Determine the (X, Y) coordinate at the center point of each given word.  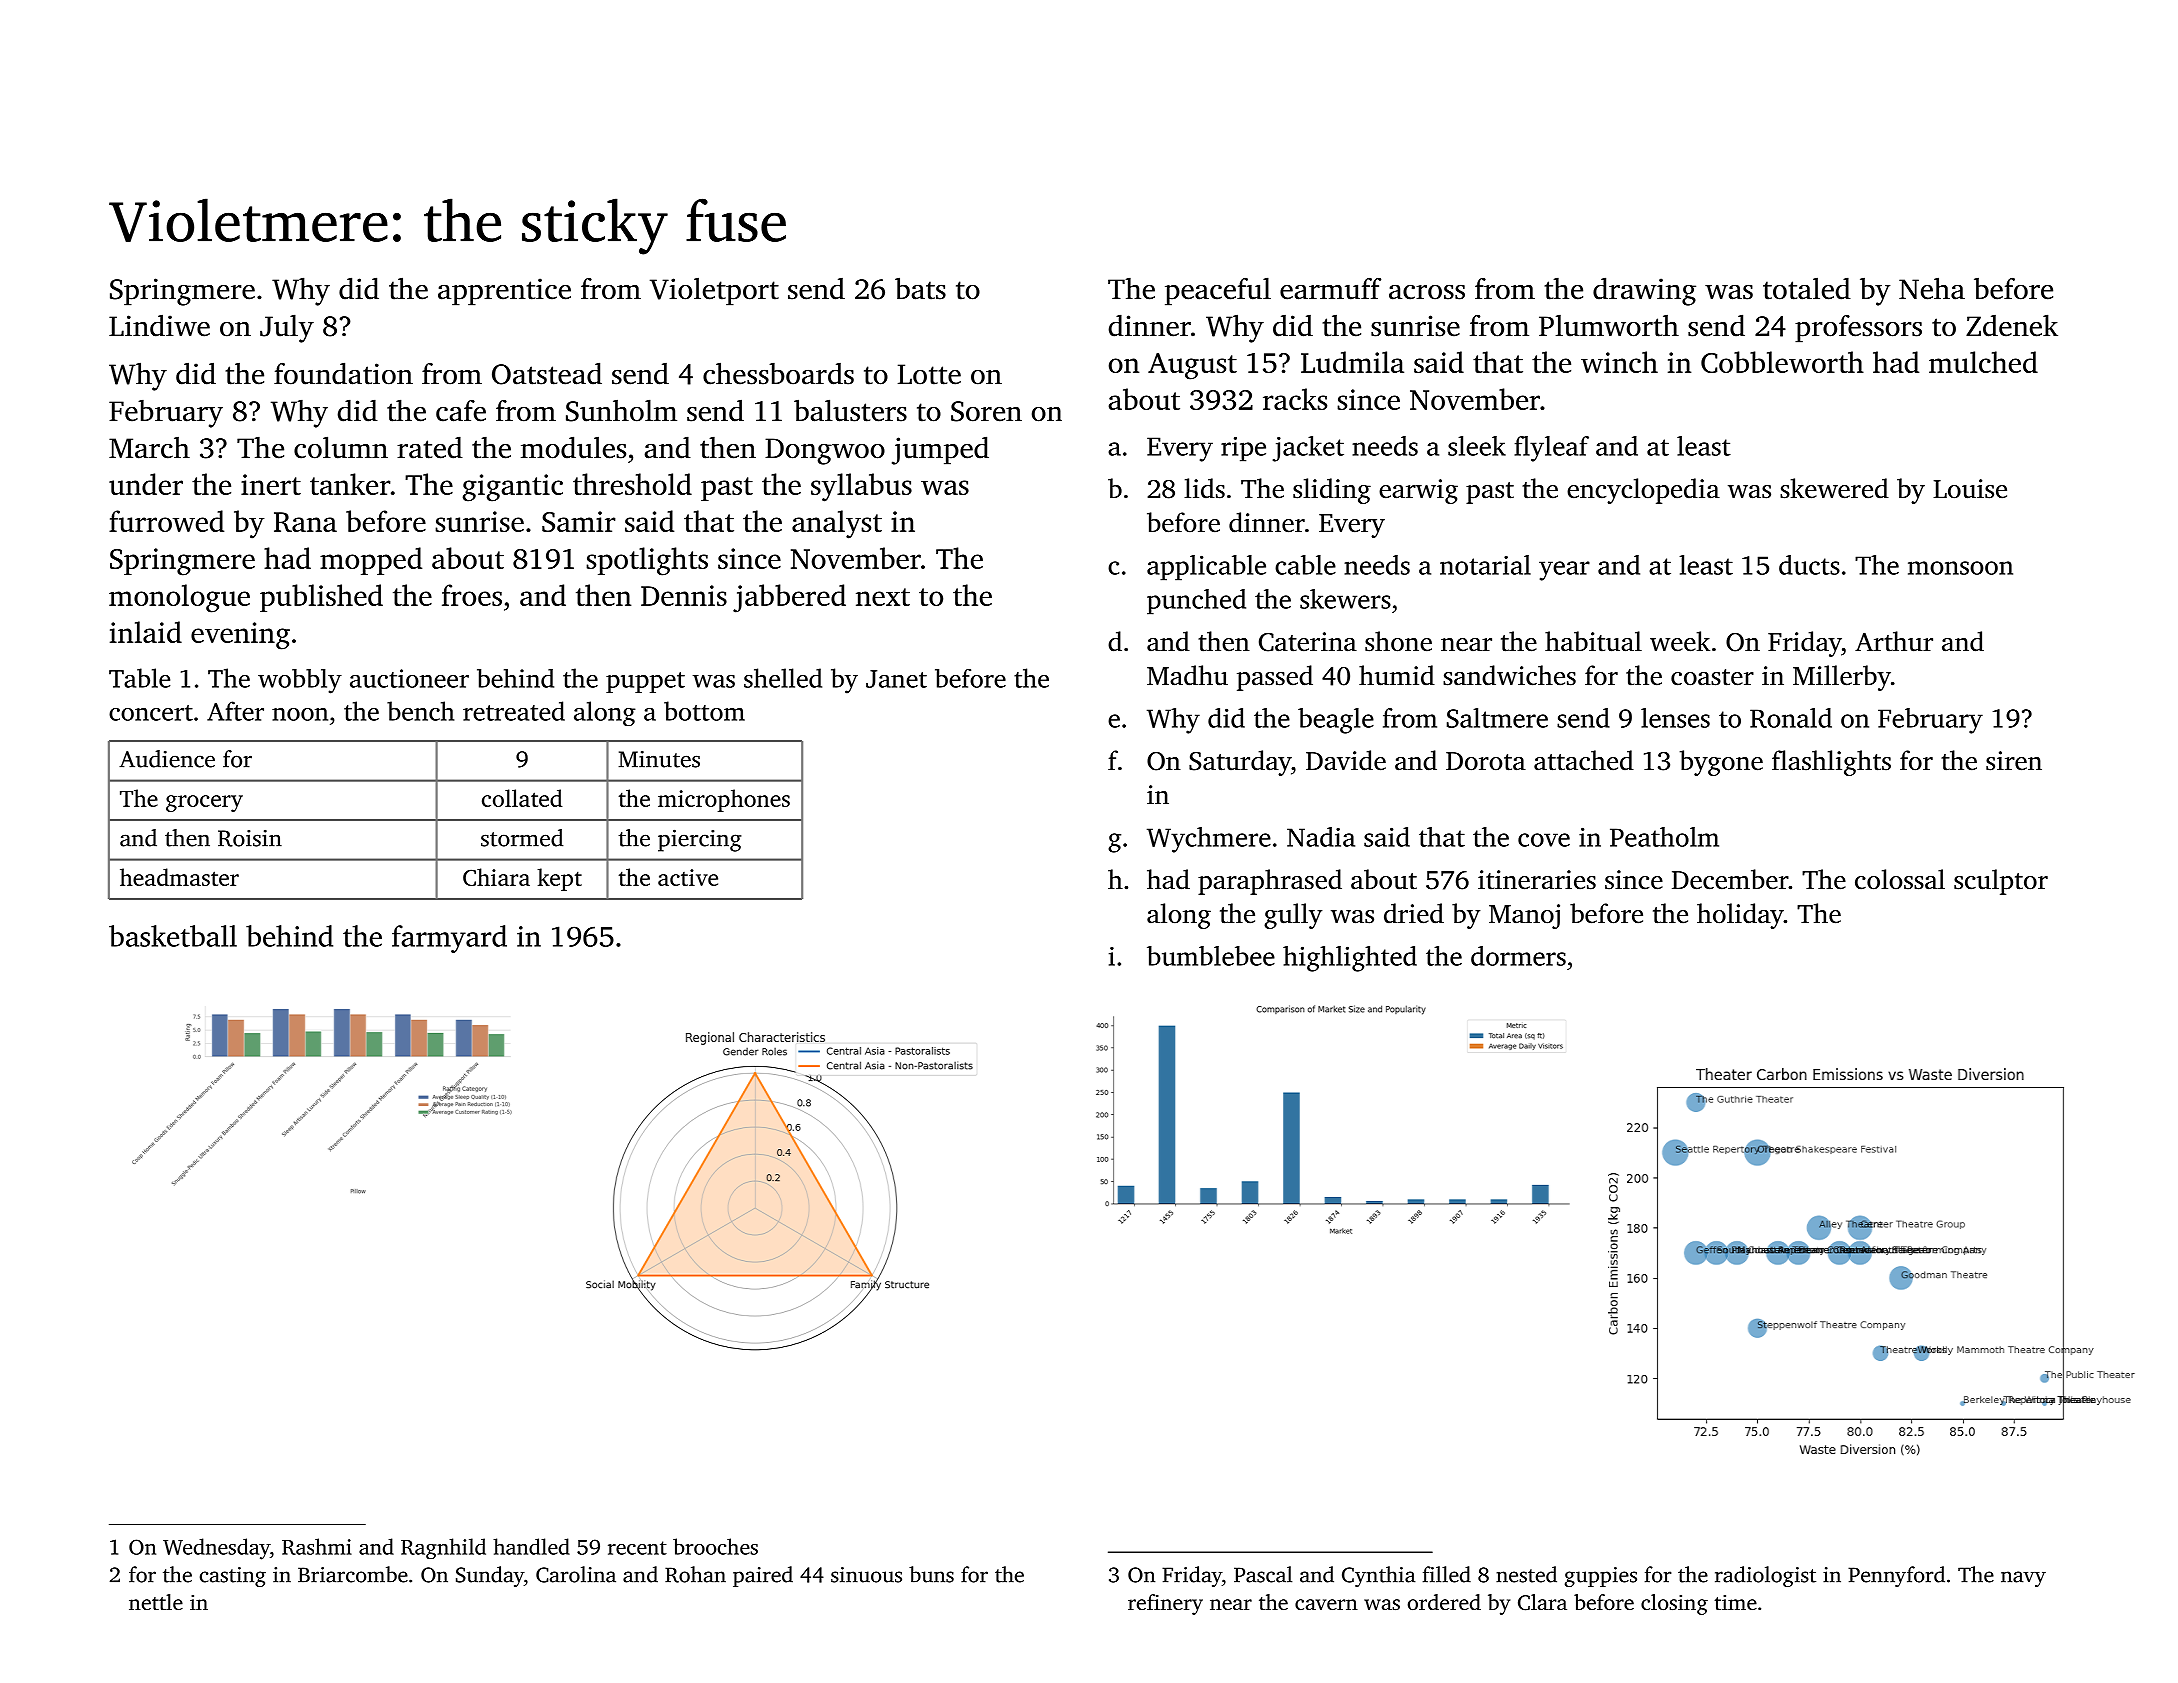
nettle (156, 1602)
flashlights (1831, 763)
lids (1204, 488)
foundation (343, 373)
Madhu (1187, 675)
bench (420, 711)
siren (2014, 761)
